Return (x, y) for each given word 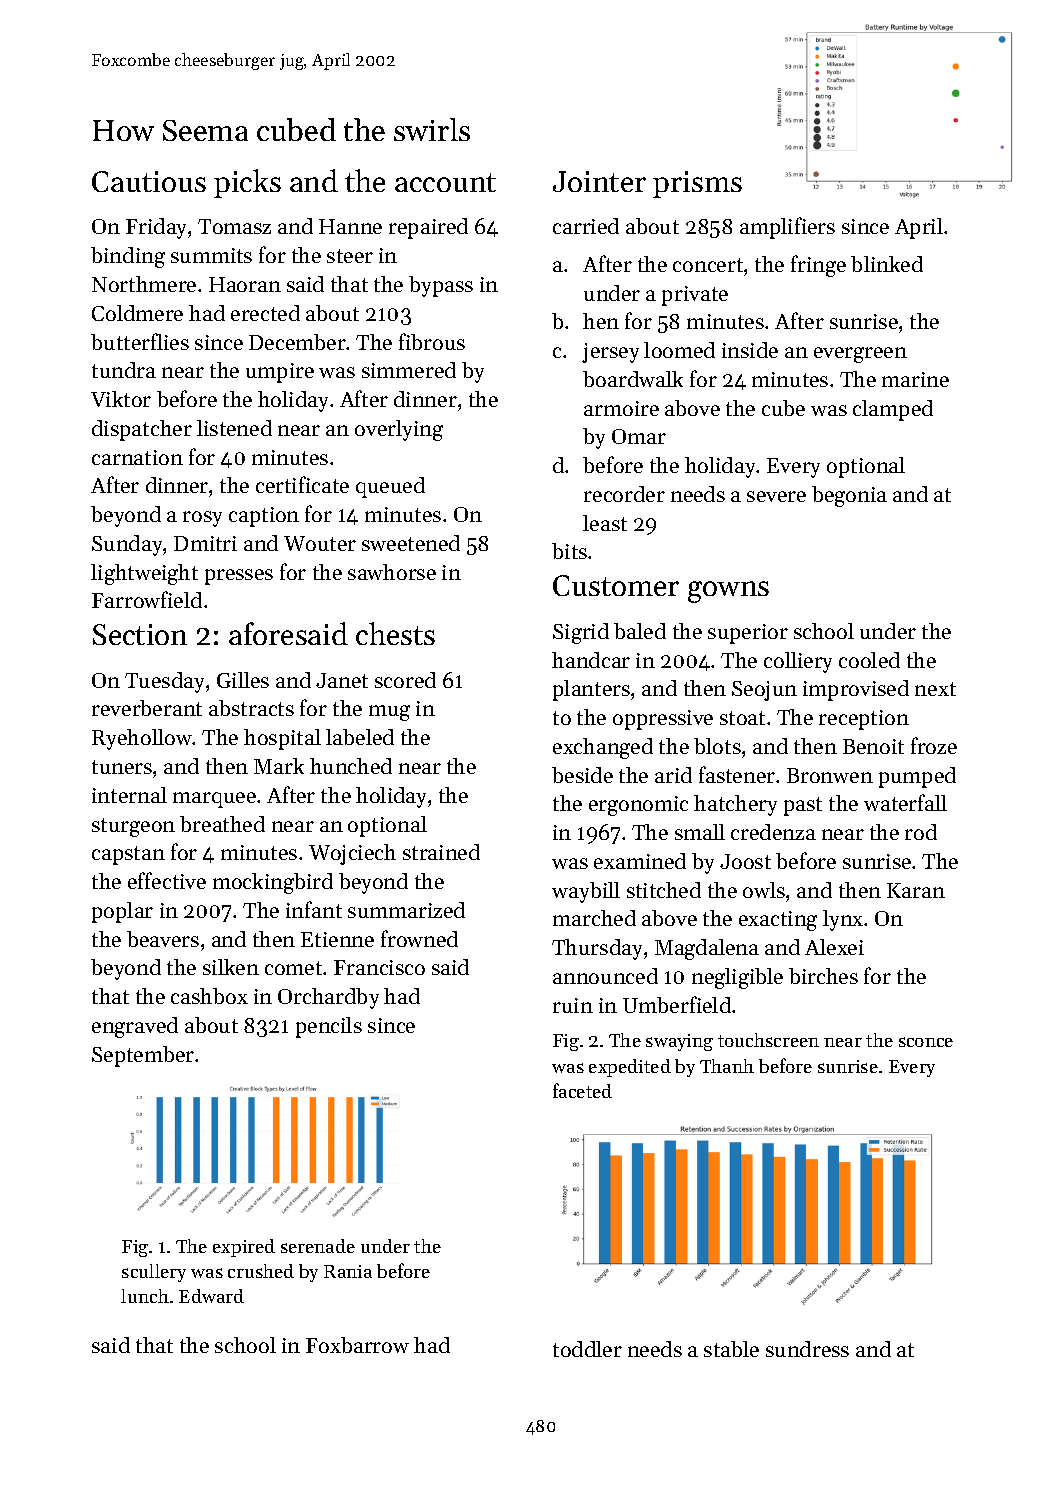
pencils (329, 1027)
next (935, 689)
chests (395, 633)
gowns (728, 592)
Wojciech (352, 854)
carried (586, 226)
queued (390, 487)
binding (128, 257)
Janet (342, 680)
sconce (926, 1042)
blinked (887, 264)
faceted (582, 1090)
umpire (280, 373)
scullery (154, 1273)
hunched (351, 766)
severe (776, 496)
